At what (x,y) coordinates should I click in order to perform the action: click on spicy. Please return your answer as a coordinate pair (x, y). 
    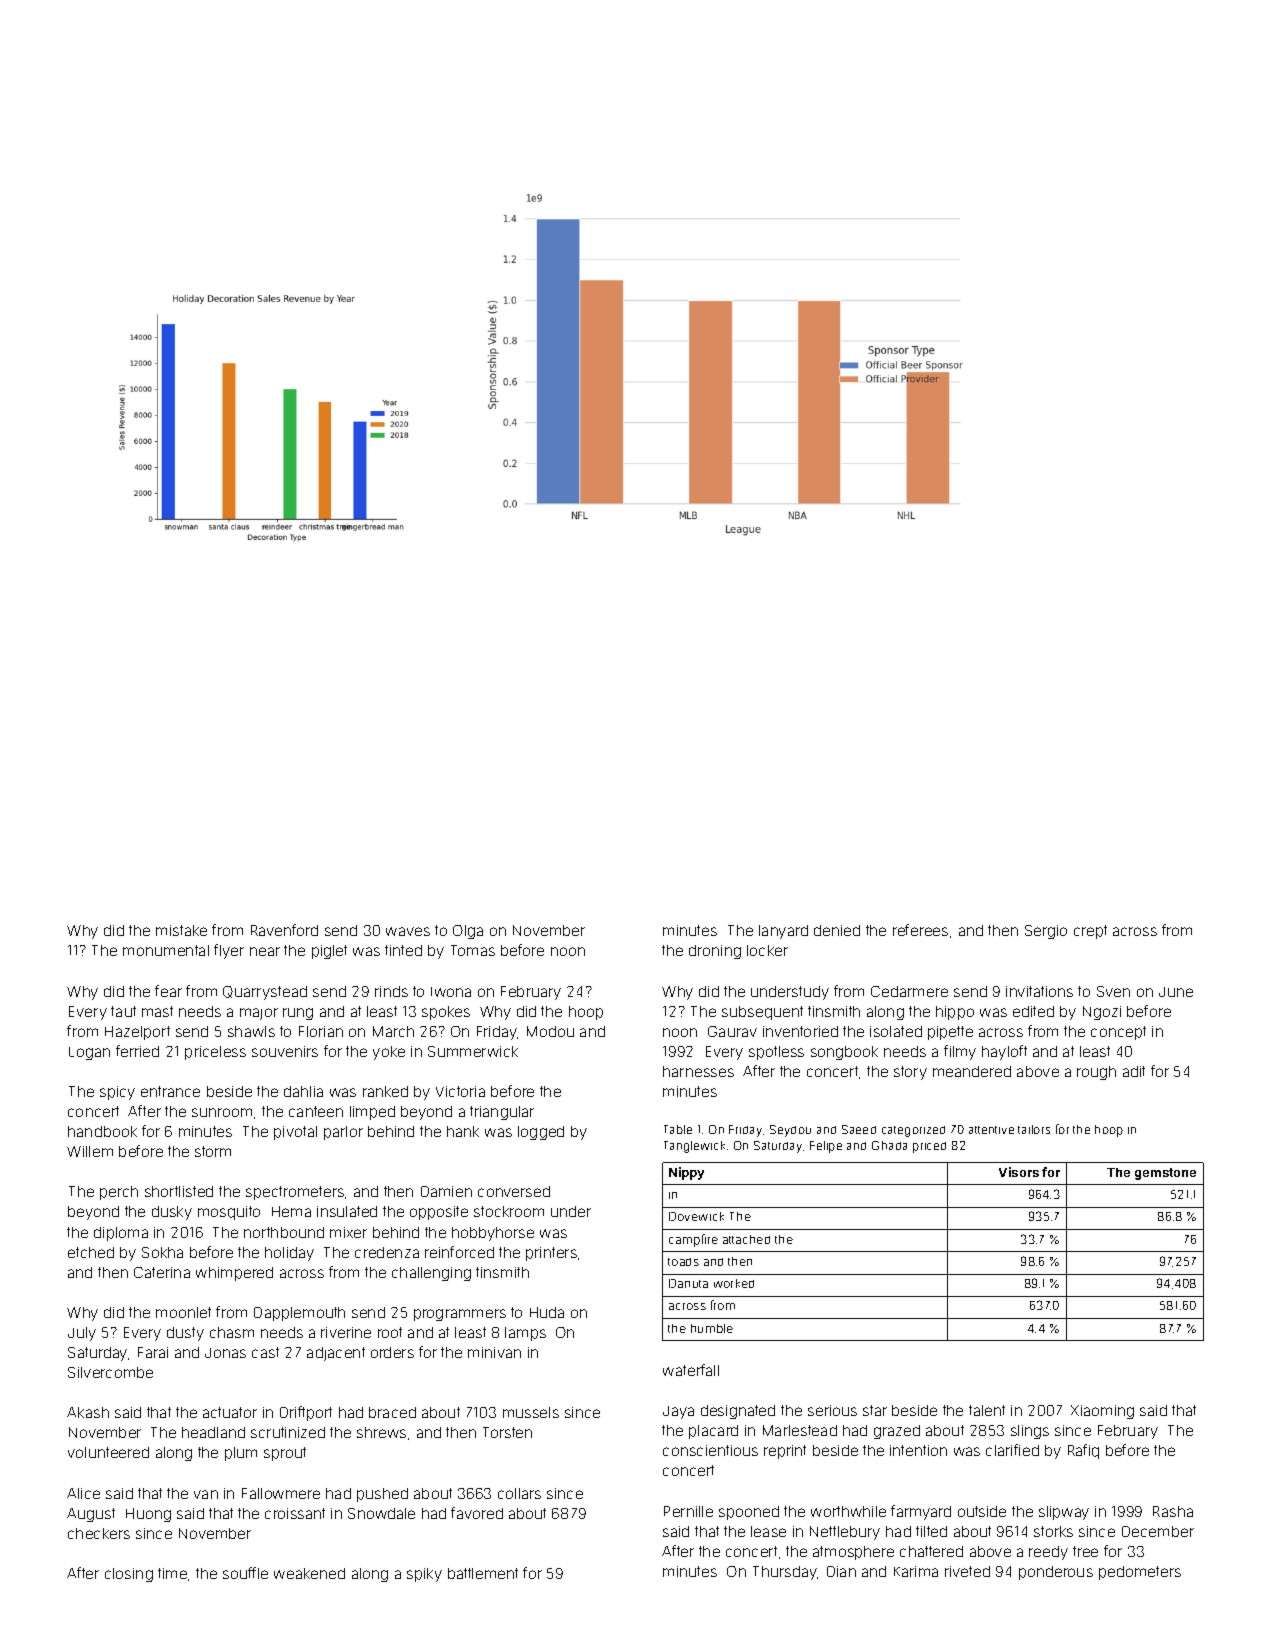
    Looking at the image, I should click on (117, 1093).
